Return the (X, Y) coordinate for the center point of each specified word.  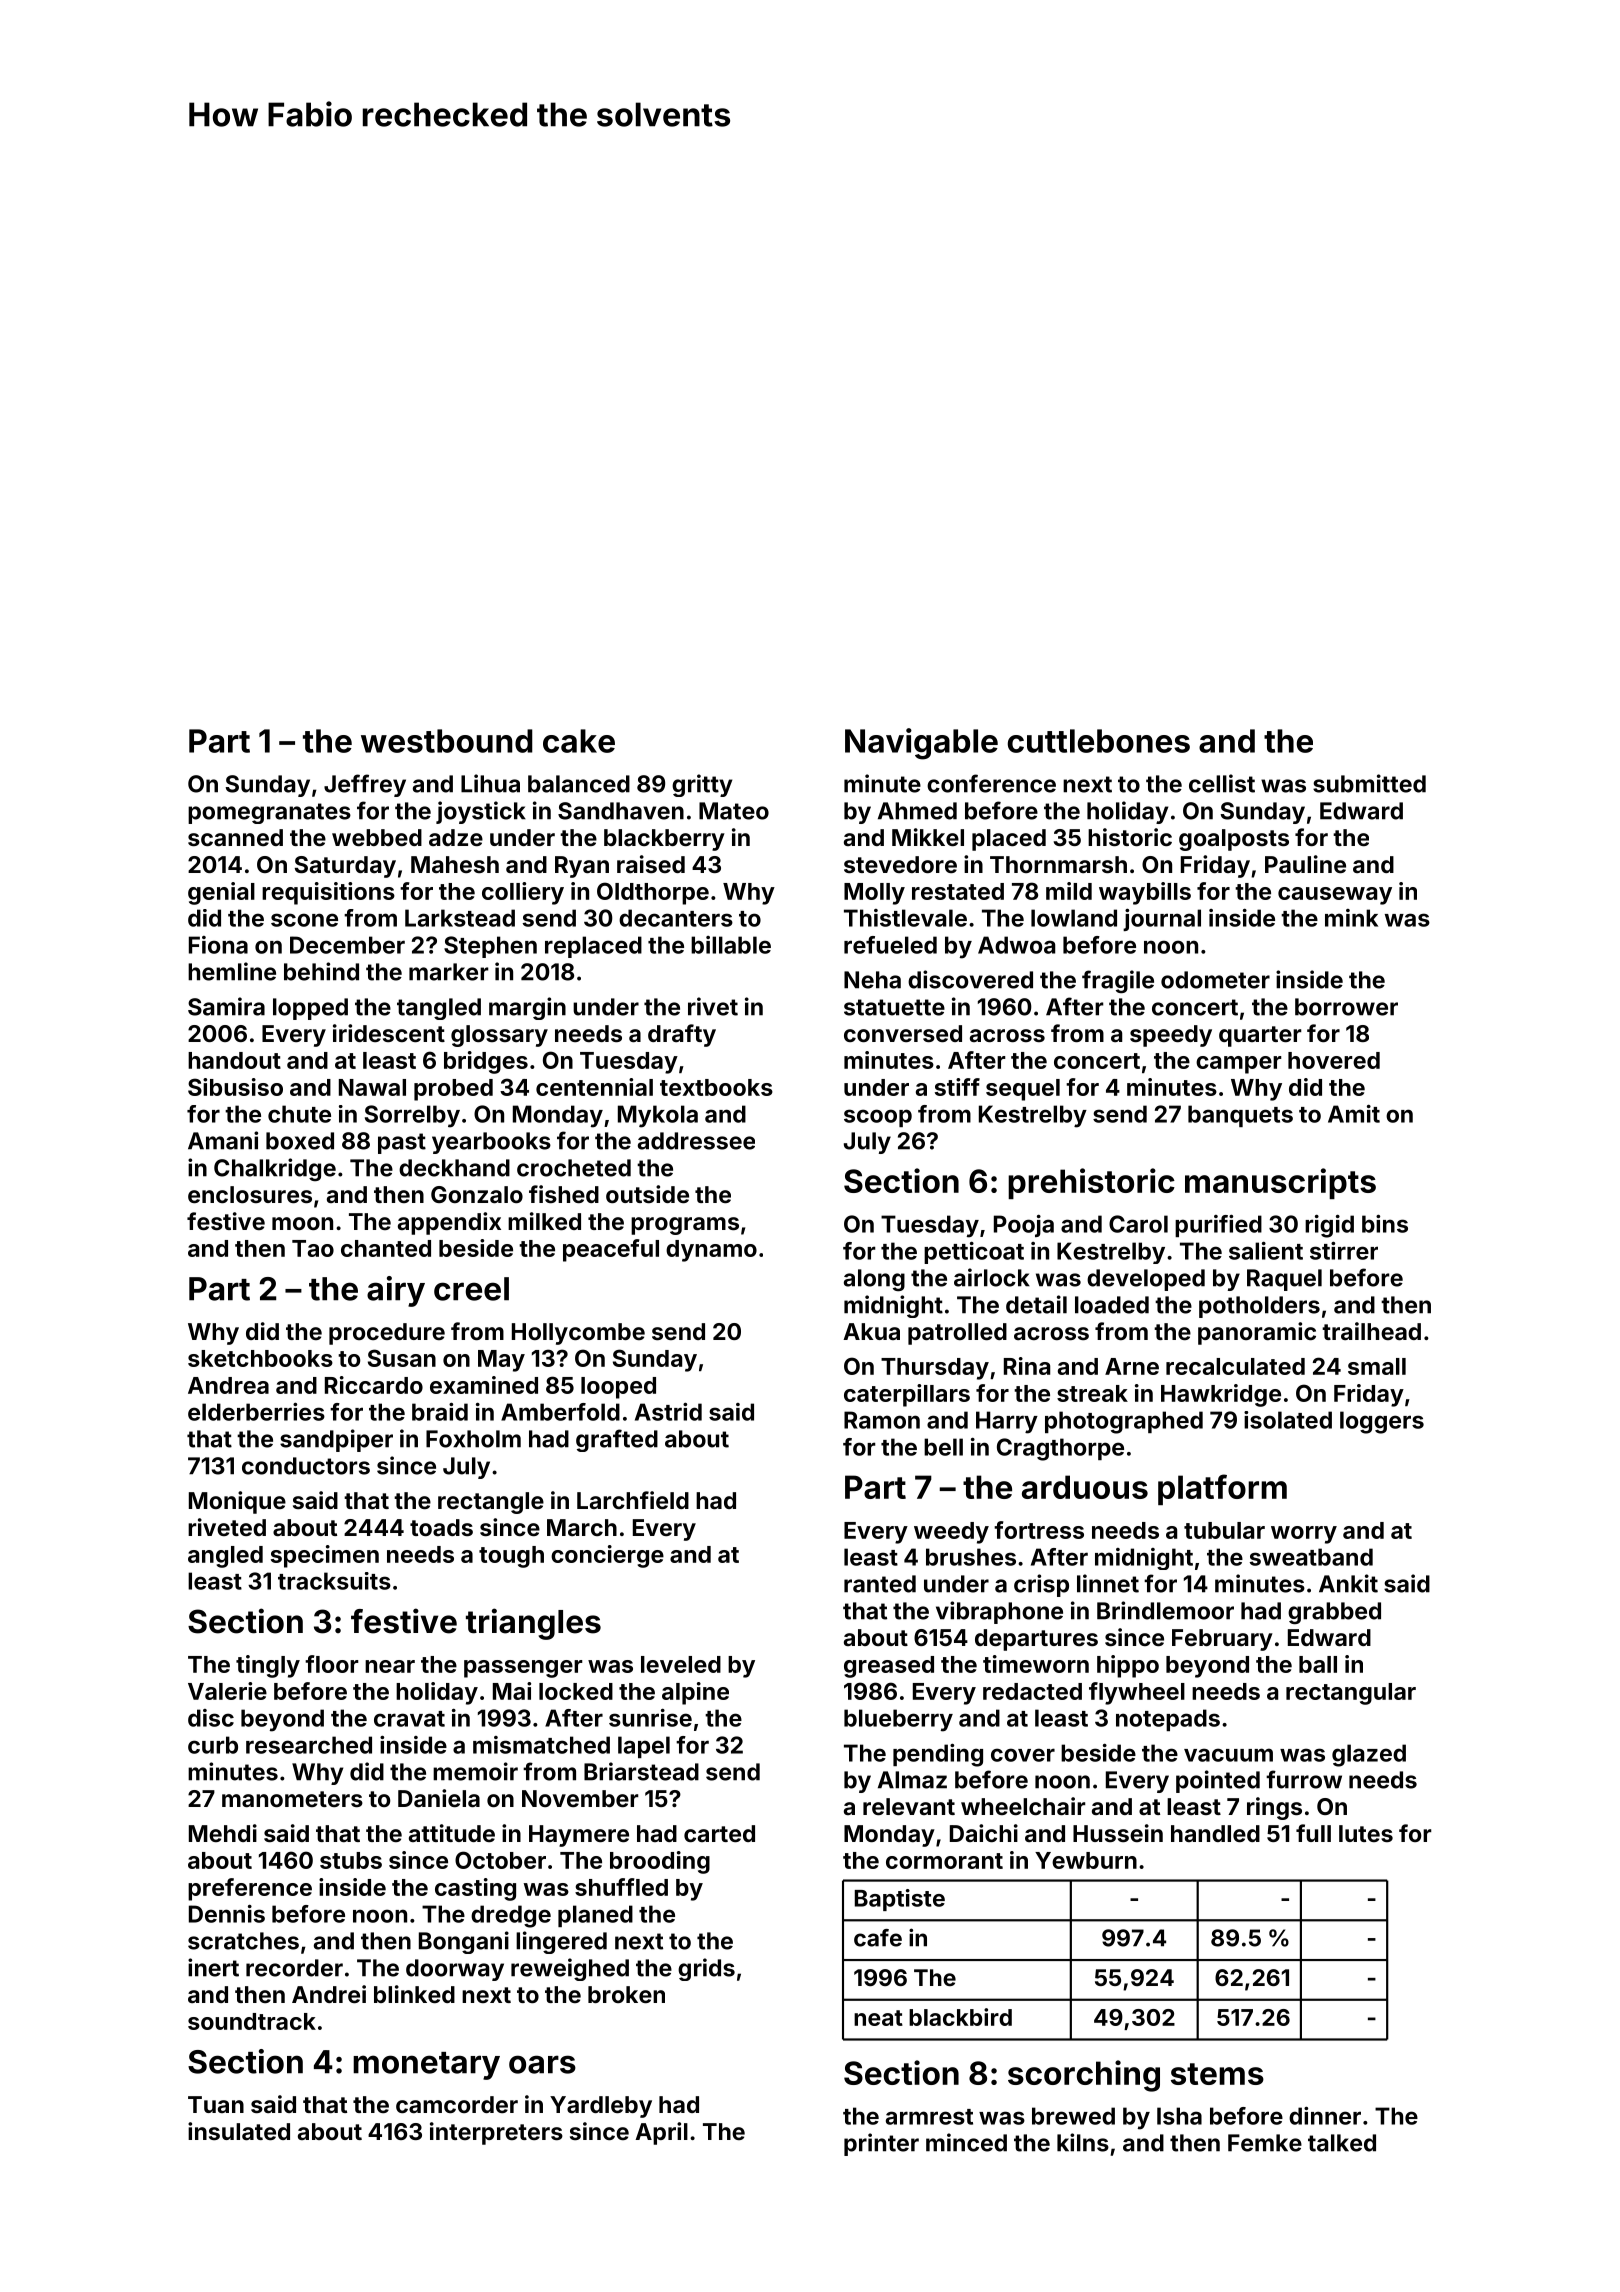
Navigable (921, 744)
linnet (1108, 1583)
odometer (1215, 980)
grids (706, 1969)
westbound (447, 741)
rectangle (491, 1503)
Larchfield (633, 1500)
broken (626, 1994)
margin (527, 1008)
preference (250, 1889)
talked (1342, 2143)
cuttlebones (1099, 741)
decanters (676, 918)
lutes (1366, 1833)
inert (213, 1967)
